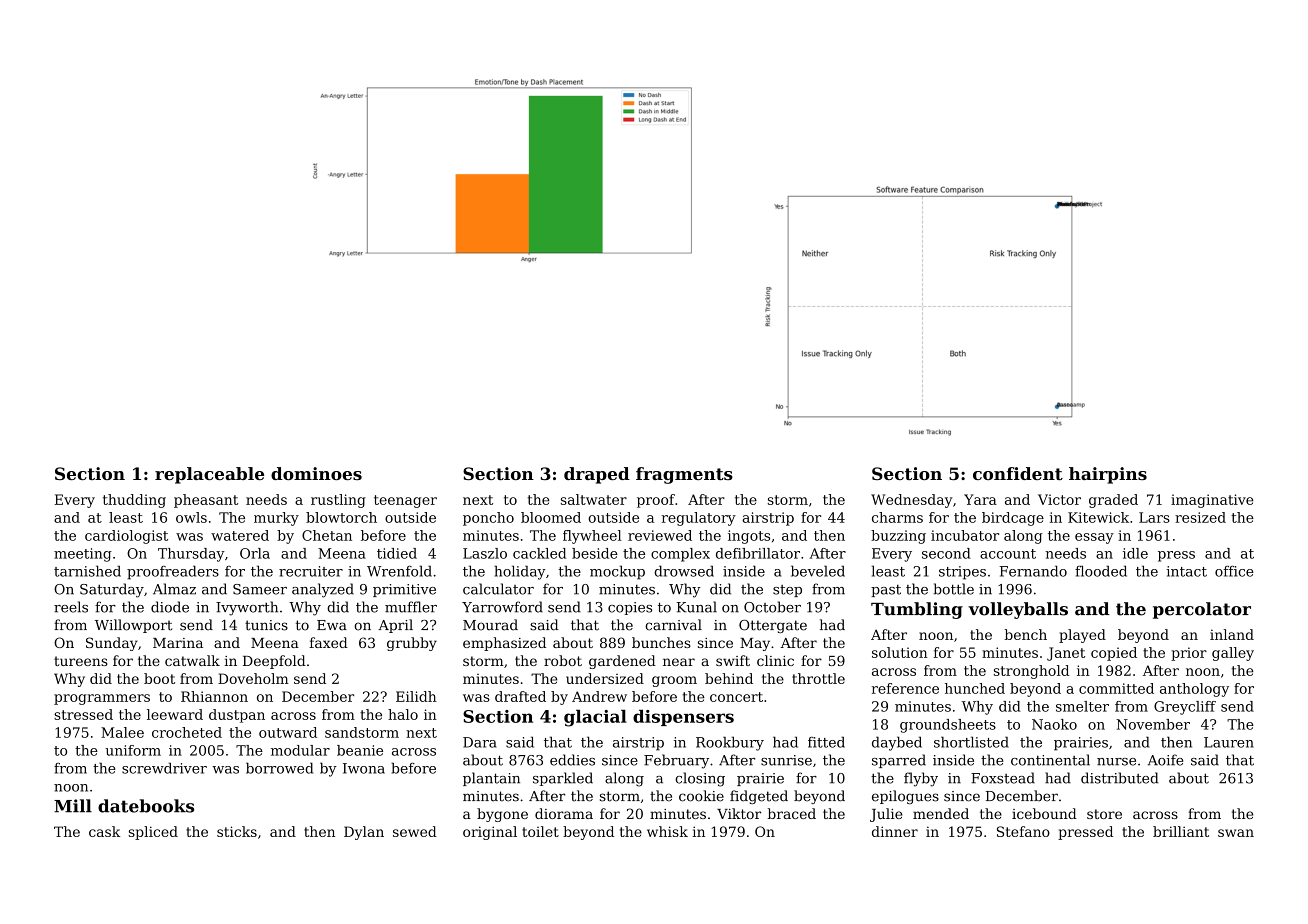  Describe the element at coordinates (1236, 833) in the image. I see `swan` at that location.
